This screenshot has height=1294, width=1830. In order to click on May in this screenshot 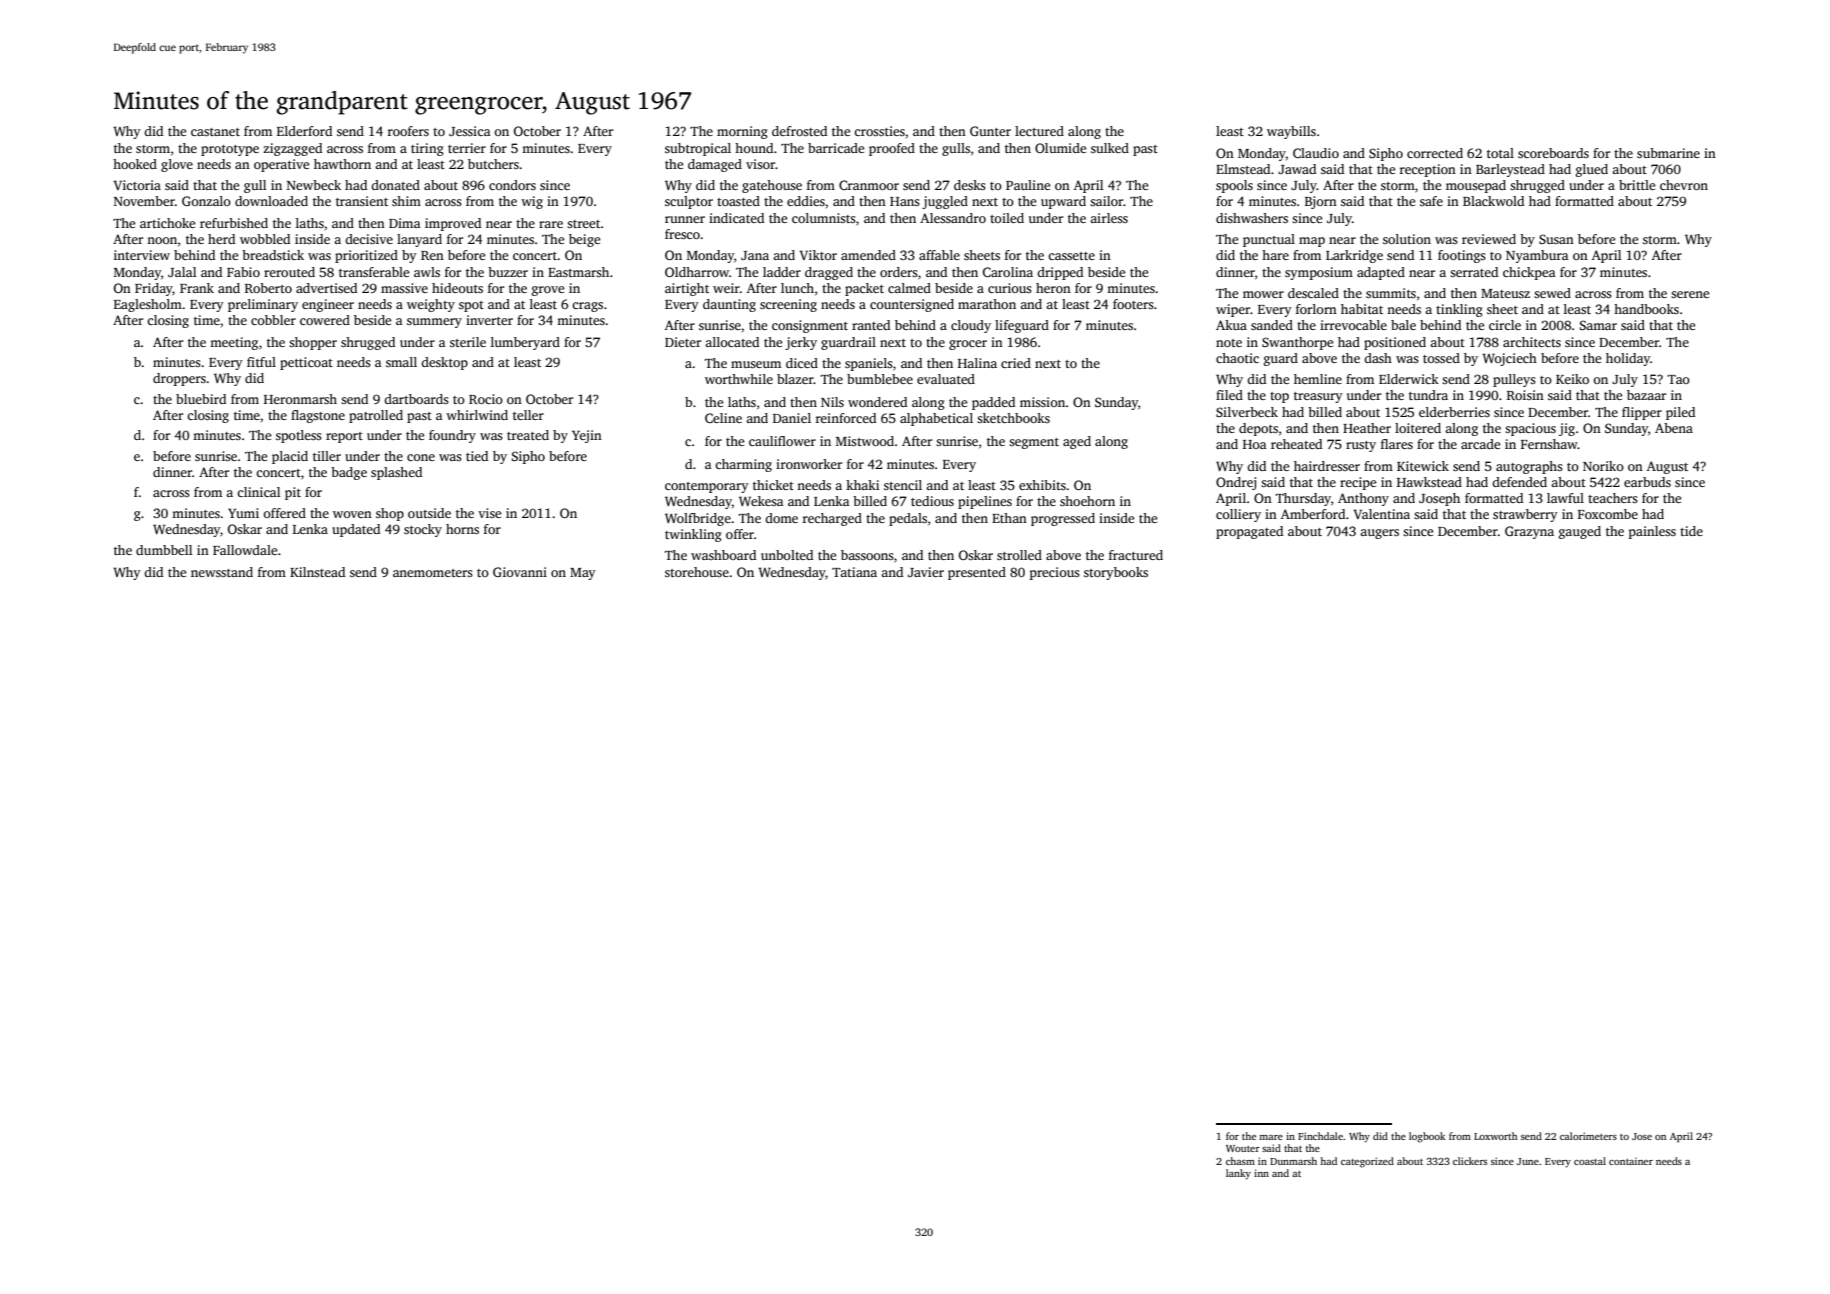, I will do `click(583, 574)`.
